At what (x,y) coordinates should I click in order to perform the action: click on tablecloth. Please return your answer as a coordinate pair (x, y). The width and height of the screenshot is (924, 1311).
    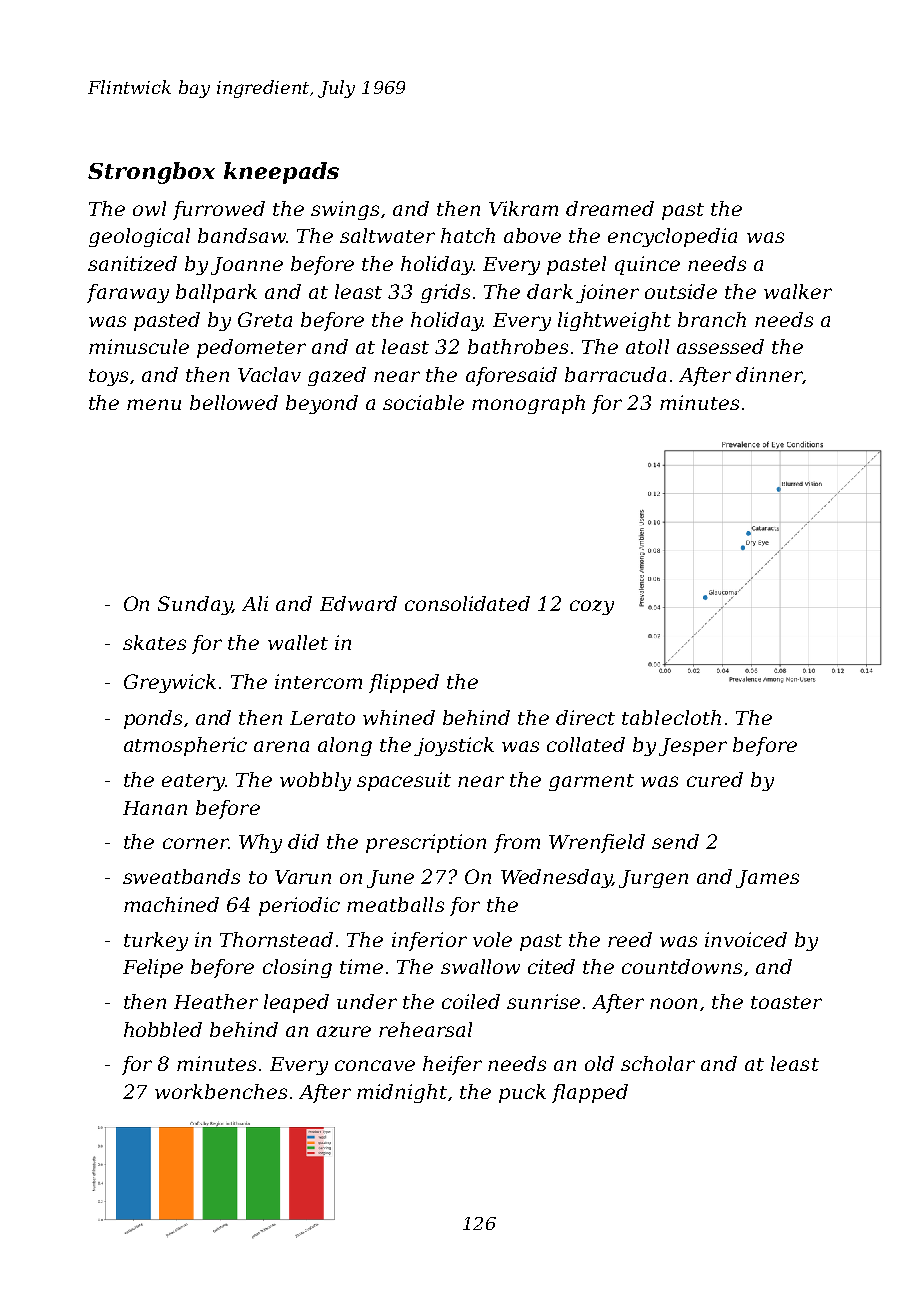
    Looking at the image, I should click on (671, 717).
